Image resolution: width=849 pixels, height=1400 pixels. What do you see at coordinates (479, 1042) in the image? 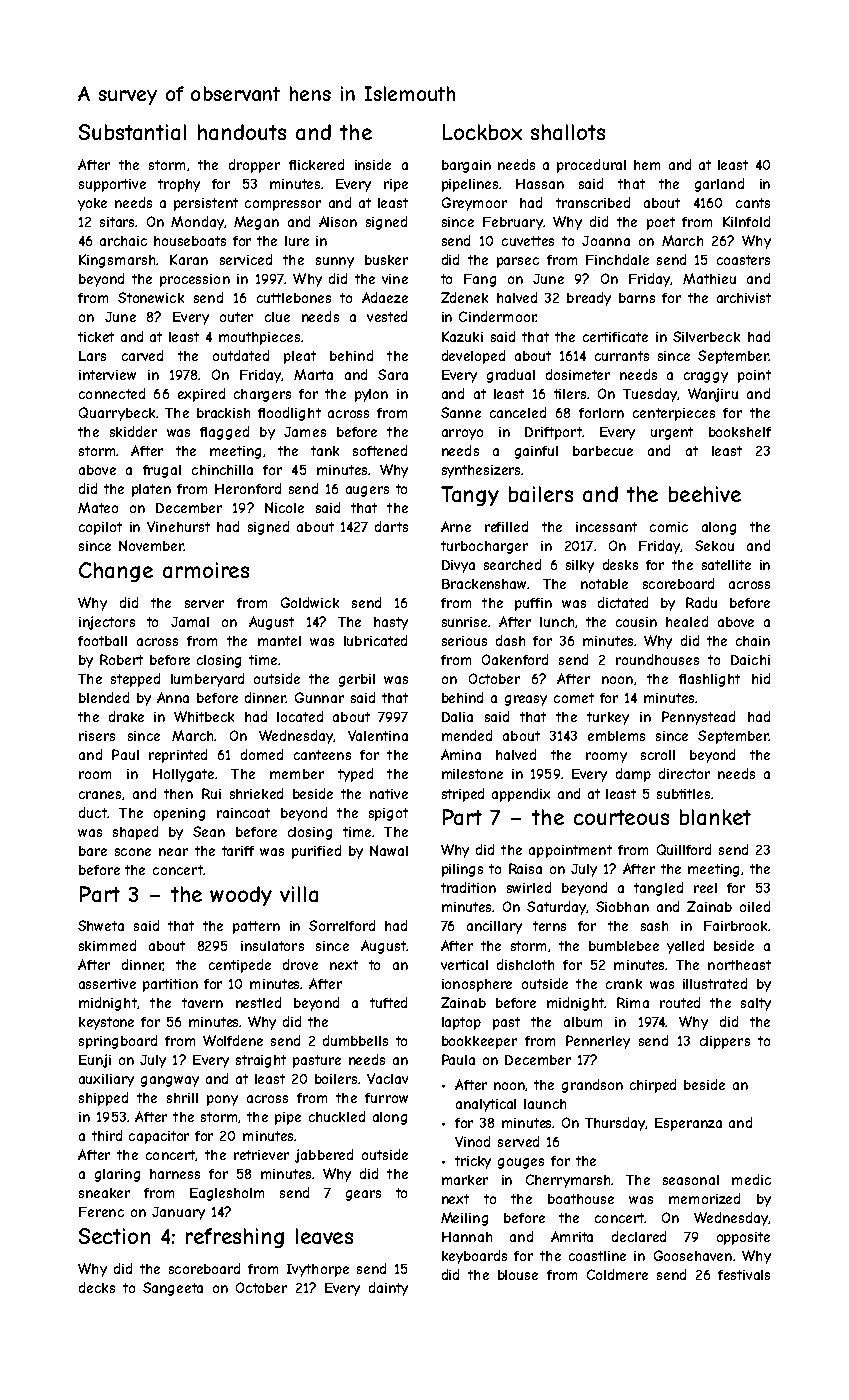
I see `bookkeeper` at bounding box center [479, 1042].
